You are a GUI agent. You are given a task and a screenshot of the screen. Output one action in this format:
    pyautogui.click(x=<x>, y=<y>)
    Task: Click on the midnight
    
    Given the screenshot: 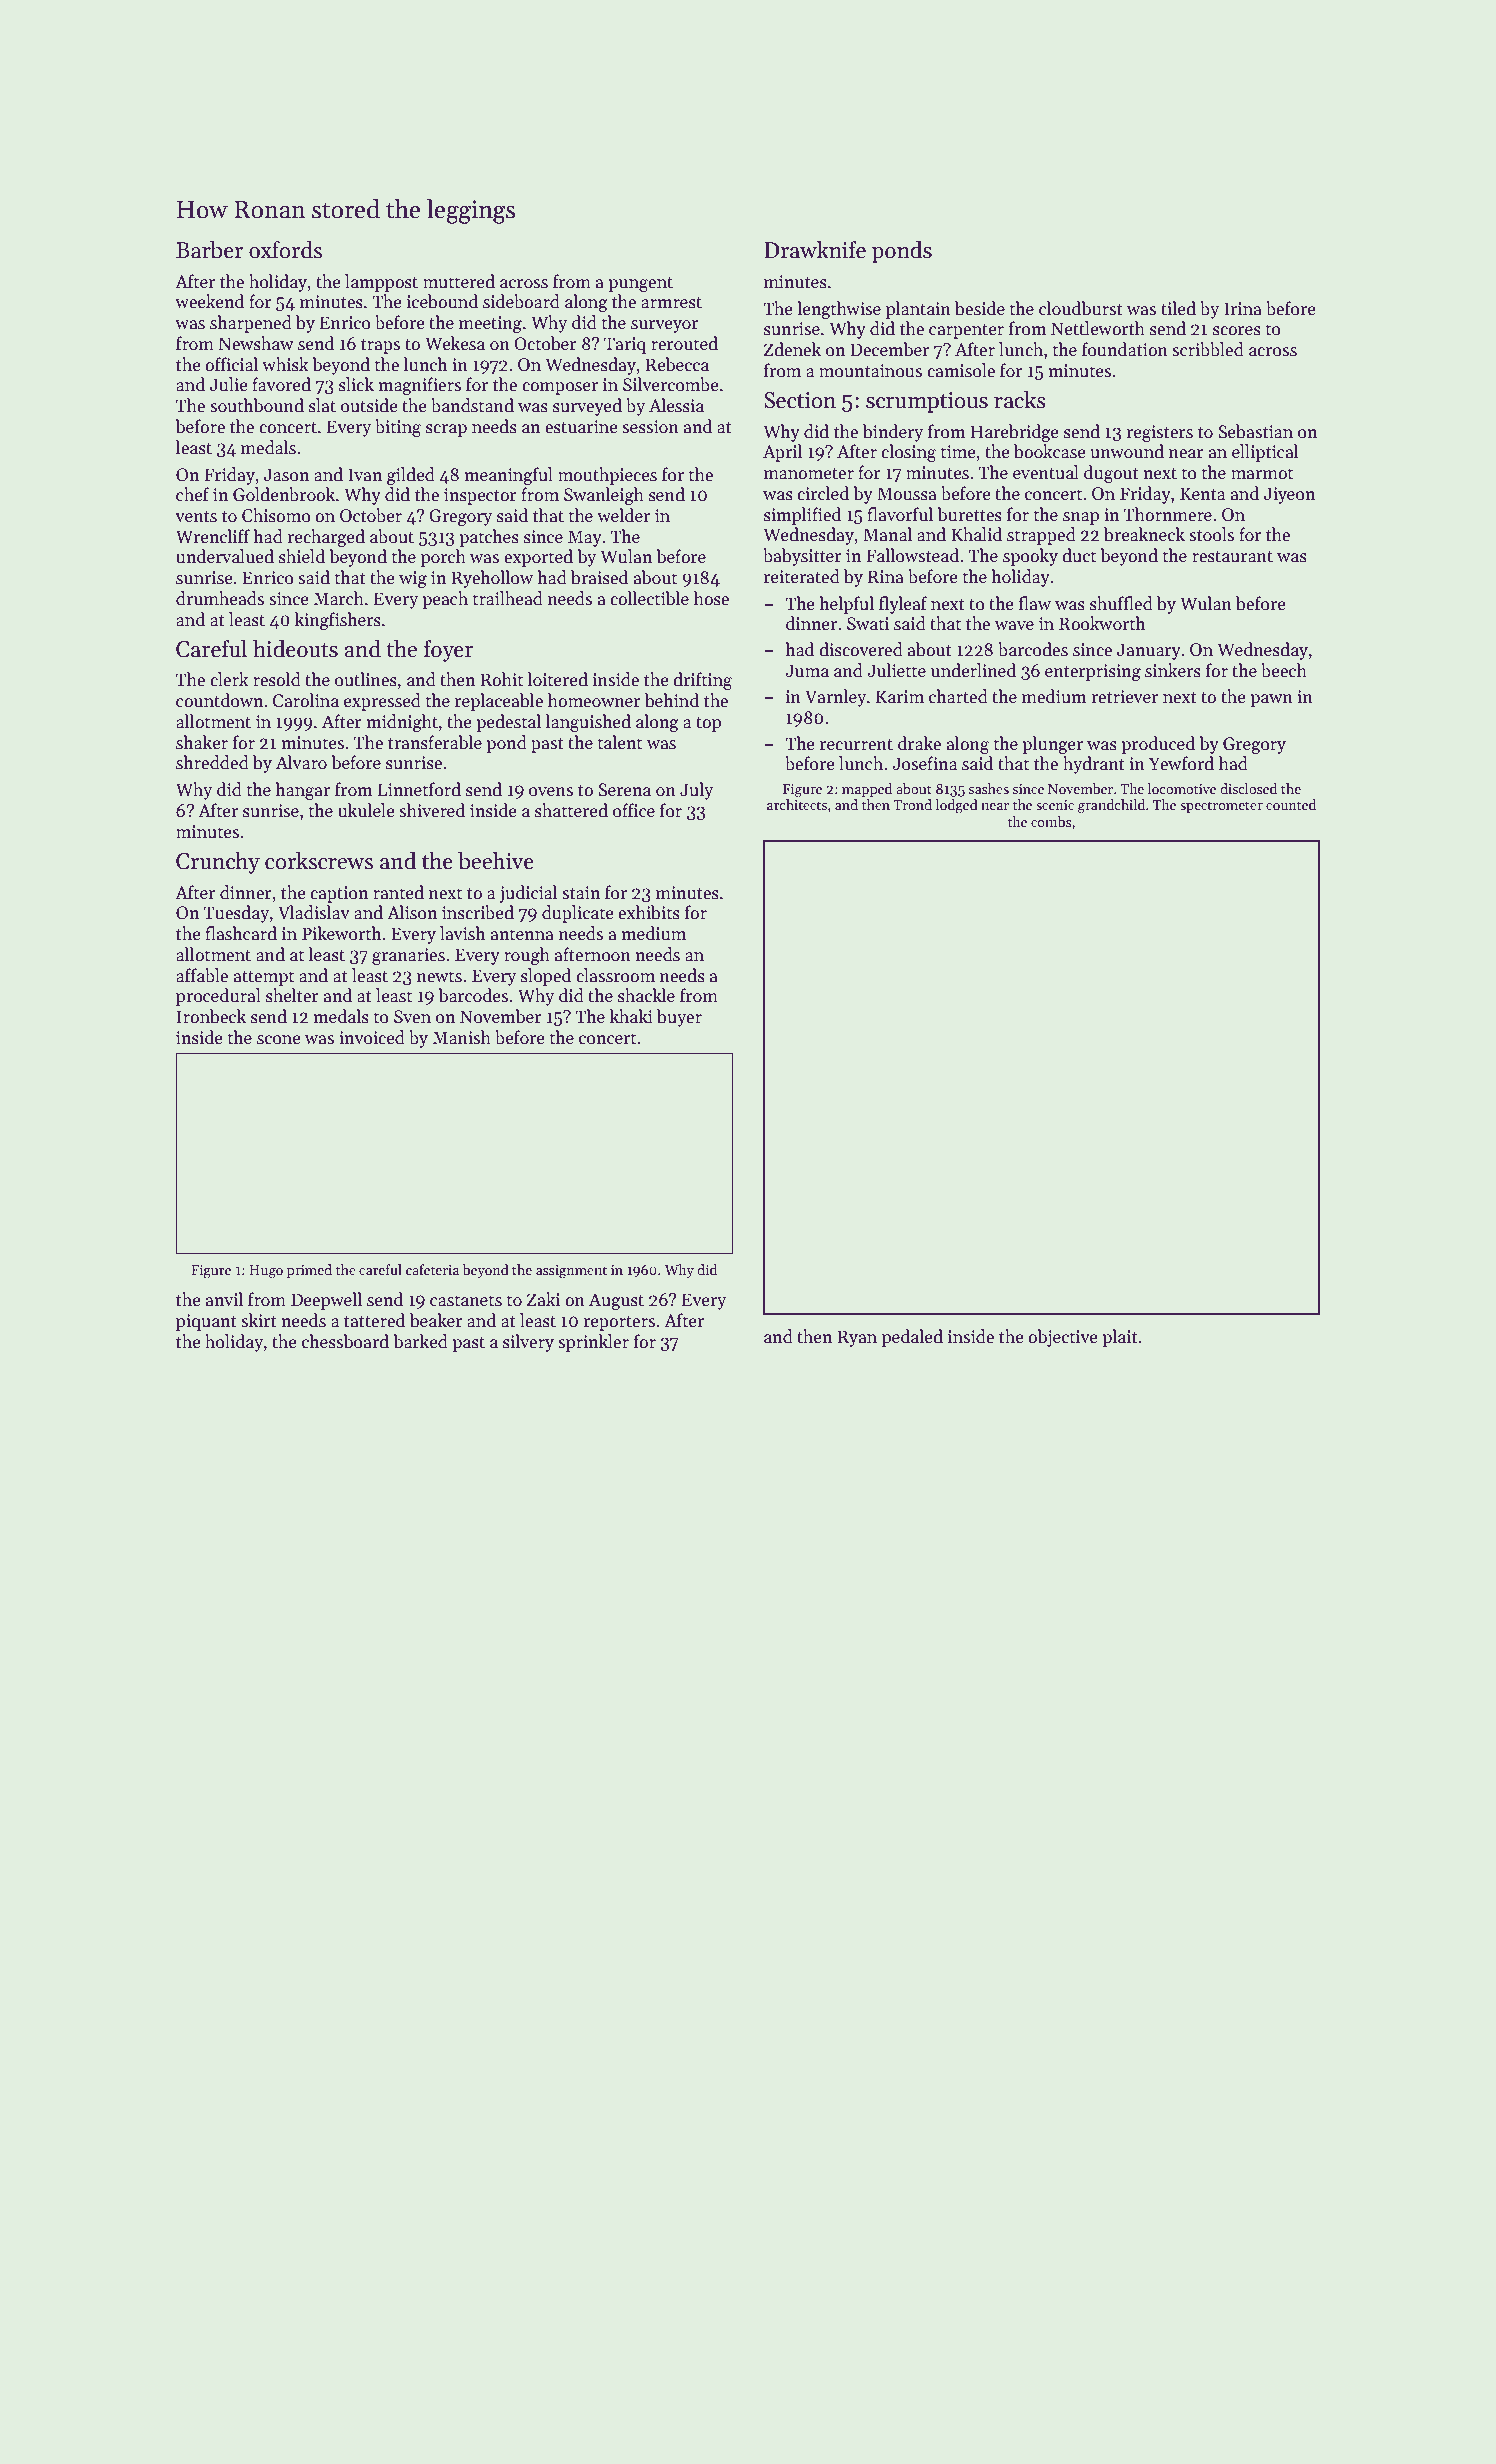 What is the action you would take?
    pyautogui.click(x=402, y=723)
